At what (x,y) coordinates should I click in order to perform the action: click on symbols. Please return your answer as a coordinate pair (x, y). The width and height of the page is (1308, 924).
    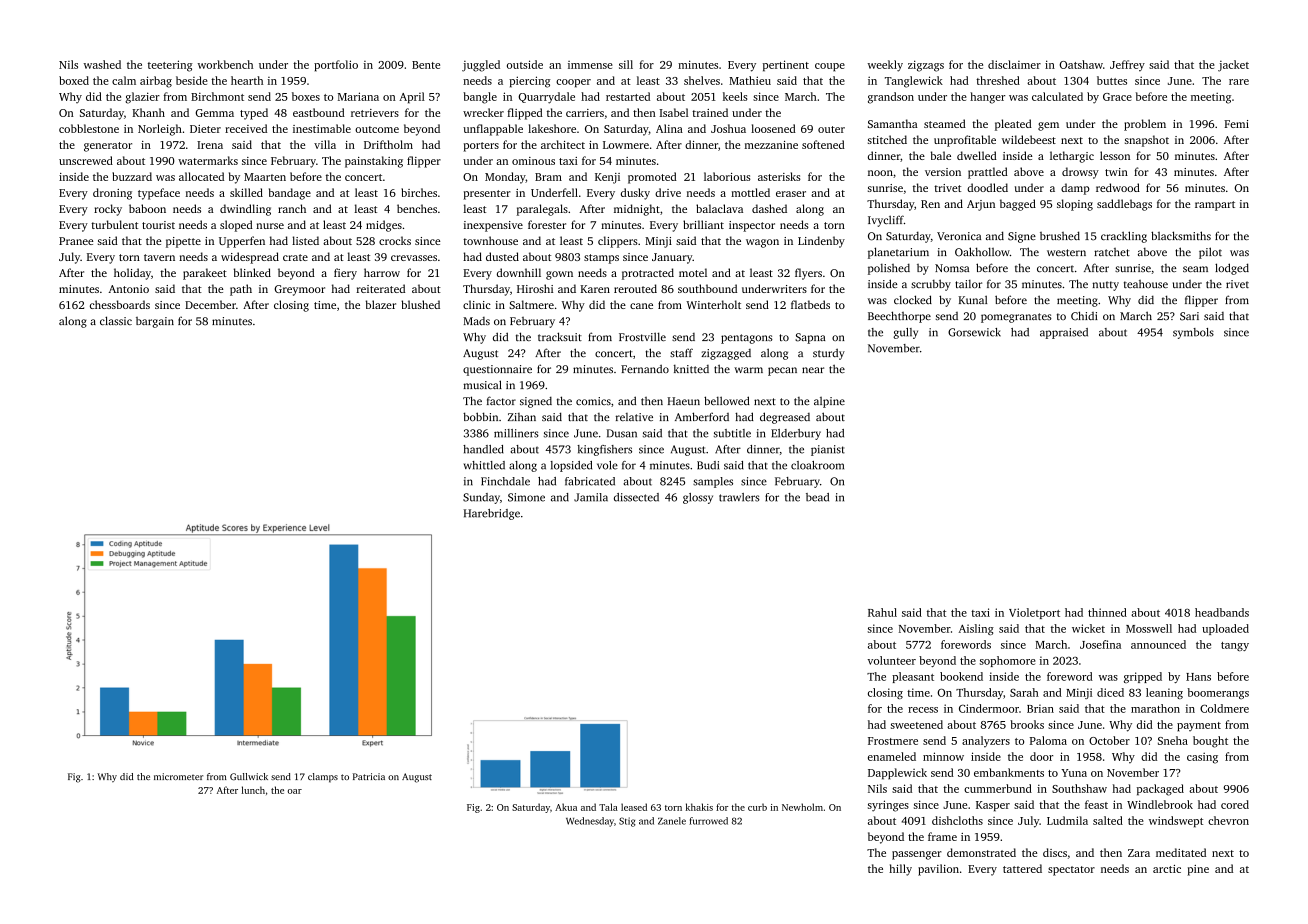
    Looking at the image, I should click on (1193, 333).
